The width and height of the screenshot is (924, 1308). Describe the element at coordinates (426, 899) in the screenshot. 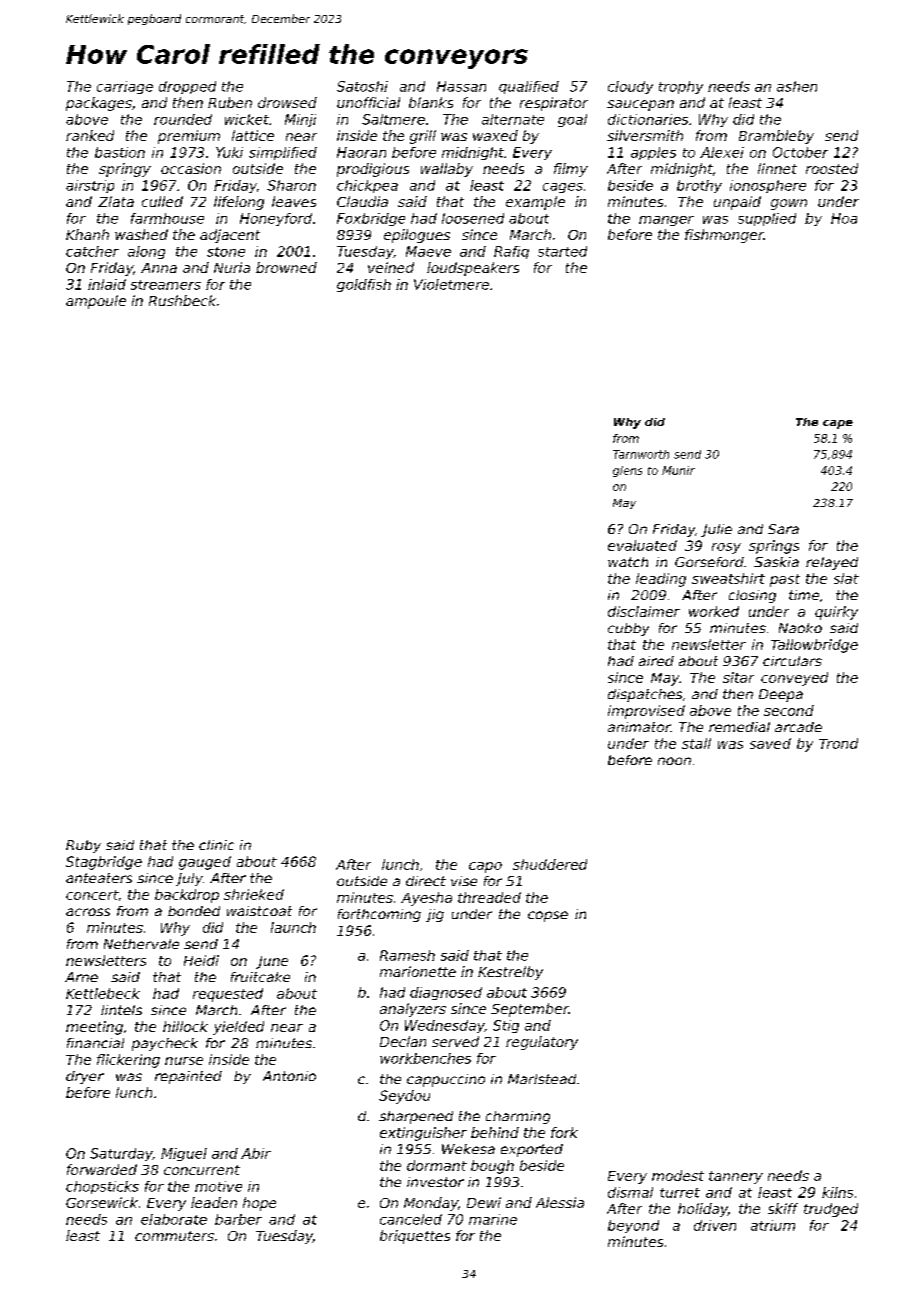

I see `Ayesha` at that location.
